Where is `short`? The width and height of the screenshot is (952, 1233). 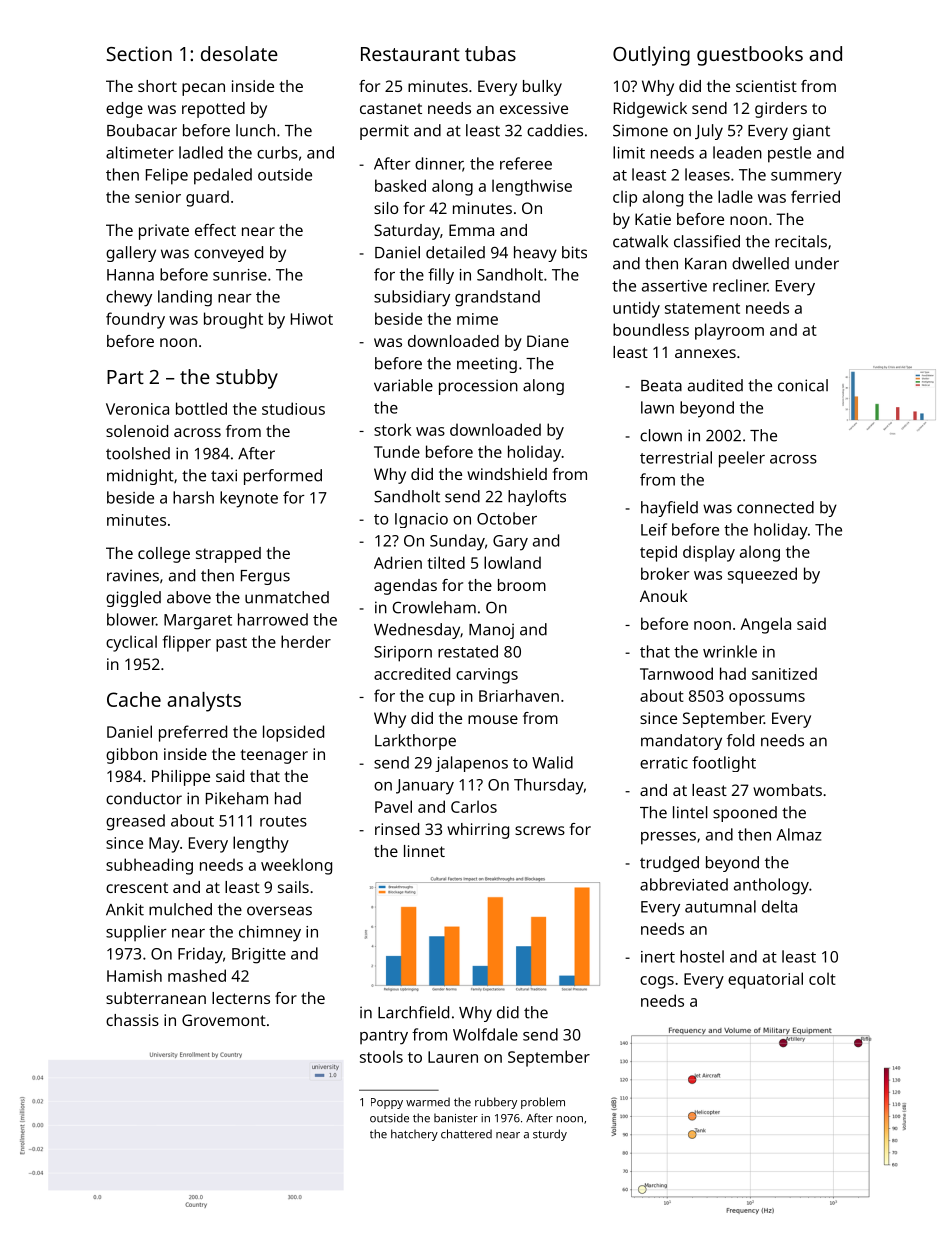
short is located at coordinates (157, 86).
